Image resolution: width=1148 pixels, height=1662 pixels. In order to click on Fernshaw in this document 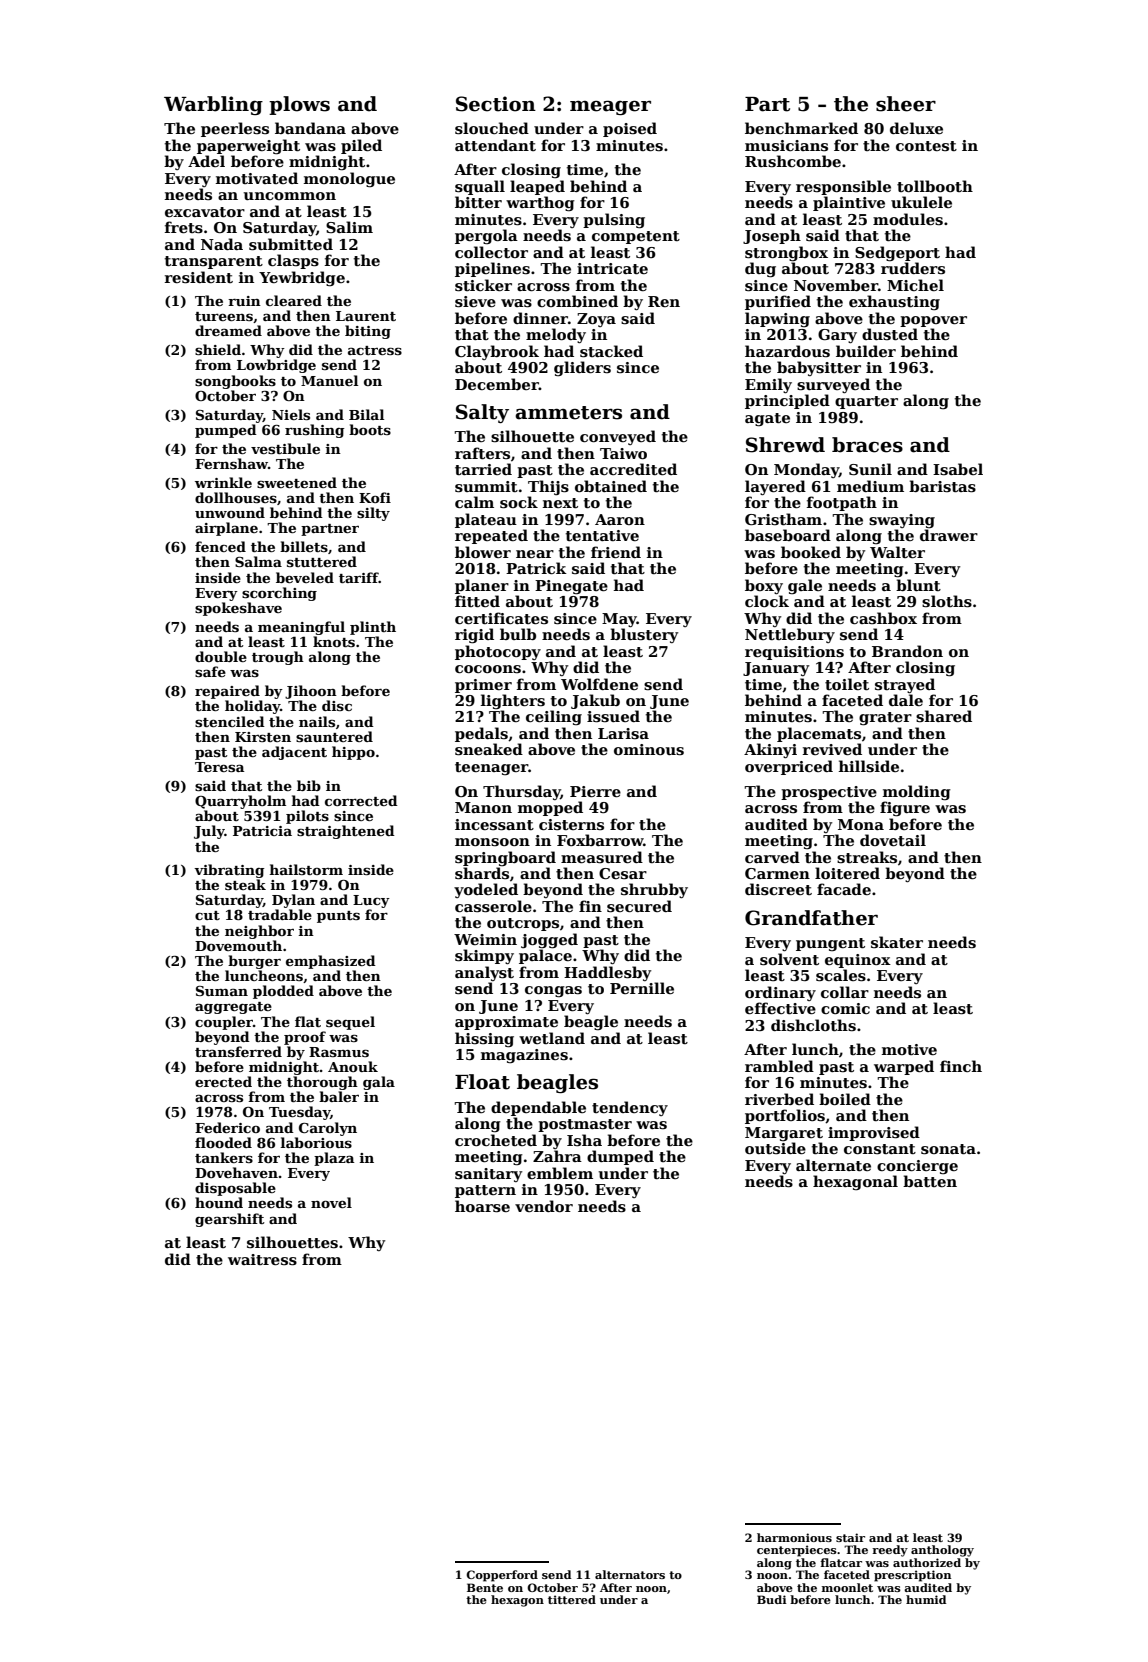, I will do `click(231, 463)`.
